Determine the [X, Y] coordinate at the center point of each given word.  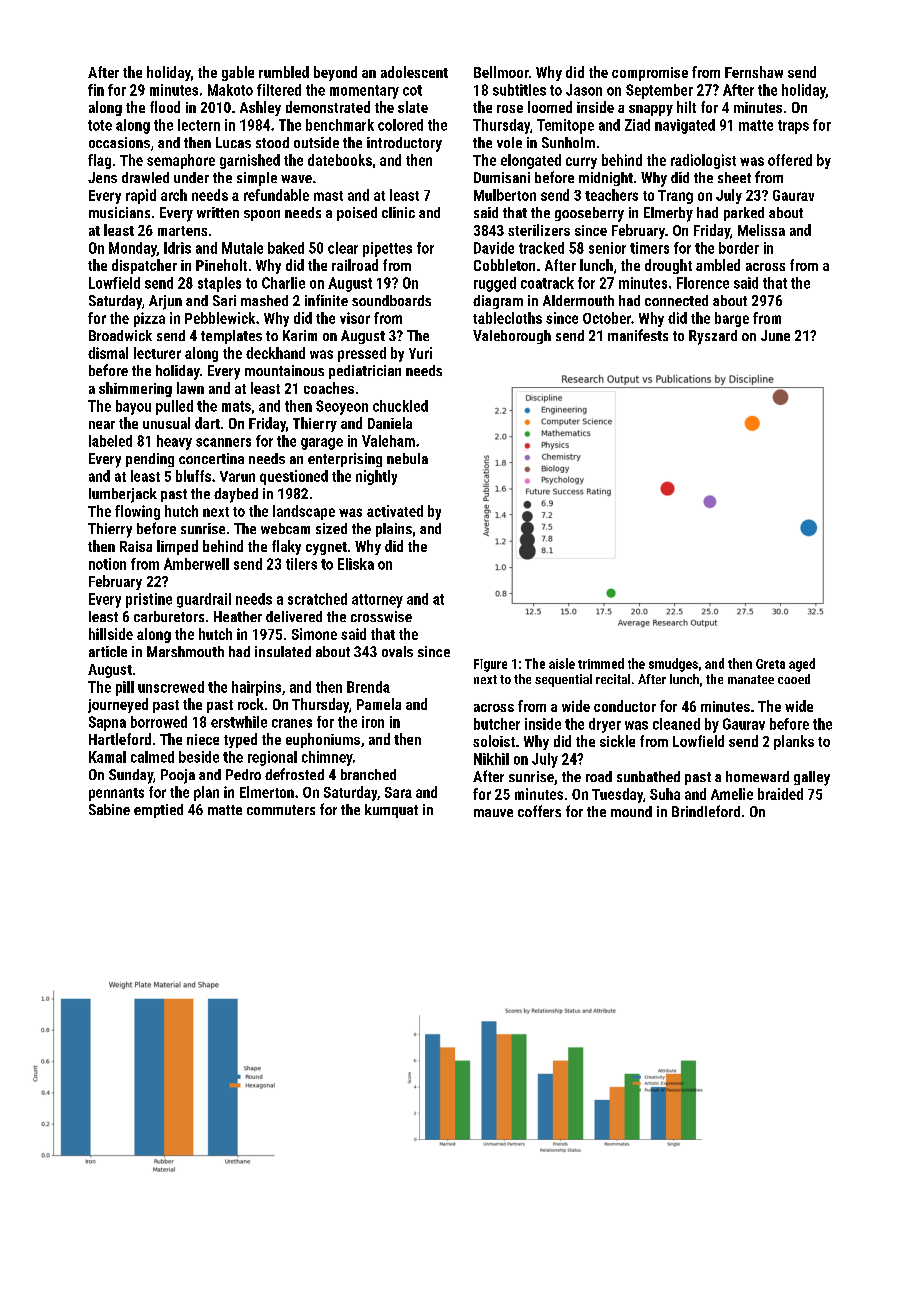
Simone [314, 634]
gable [238, 73]
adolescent [414, 72]
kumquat [391, 811]
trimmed [601, 663]
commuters [281, 810]
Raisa [136, 546]
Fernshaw [754, 72]
